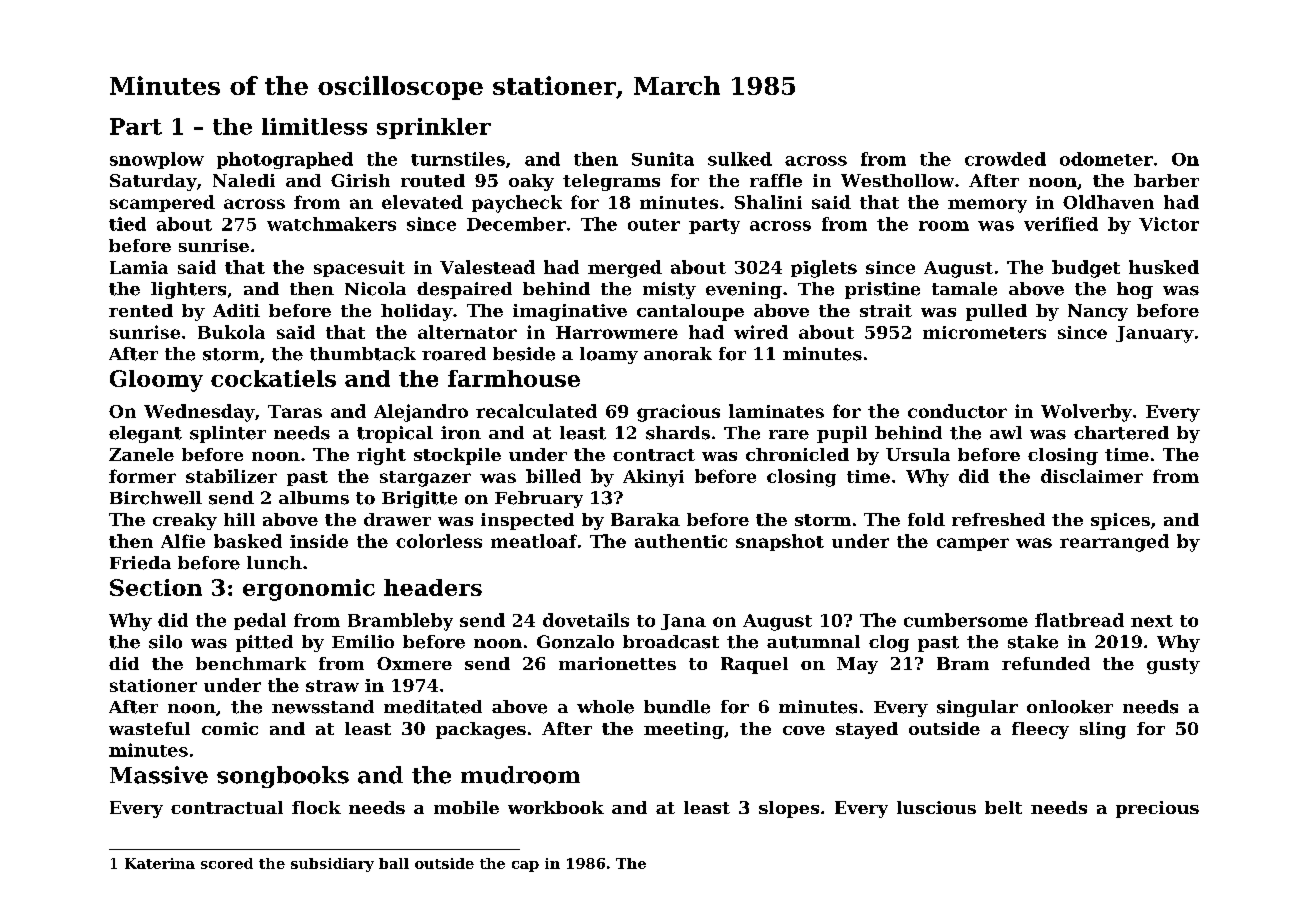 This screenshot has width=1308, height=924. Describe the element at coordinates (433, 587) in the screenshot. I see `headers` at that location.
